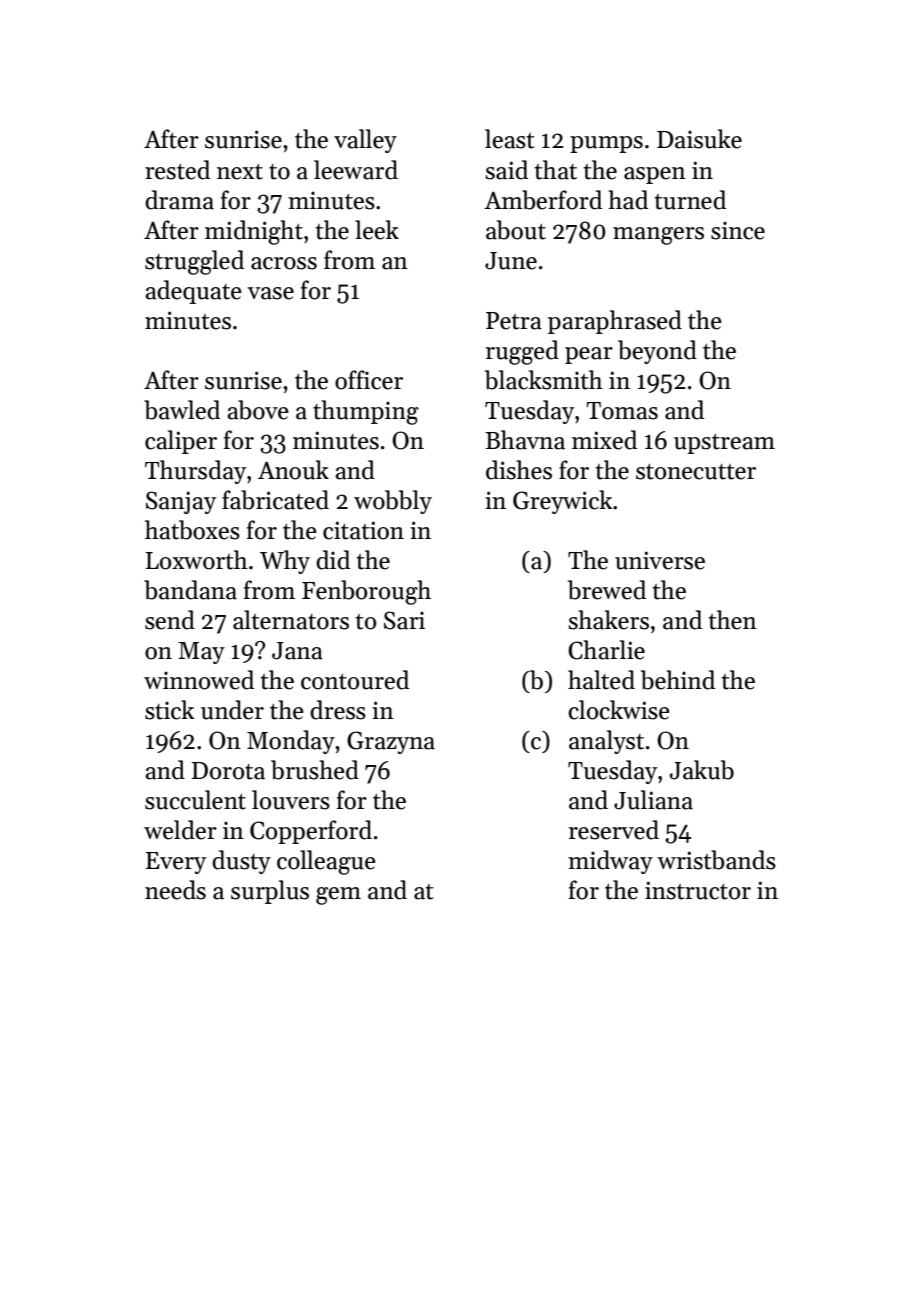  What do you see at coordinates (619, 710) in the page?
I see `clockwise` at bounding box center [619, 710].
